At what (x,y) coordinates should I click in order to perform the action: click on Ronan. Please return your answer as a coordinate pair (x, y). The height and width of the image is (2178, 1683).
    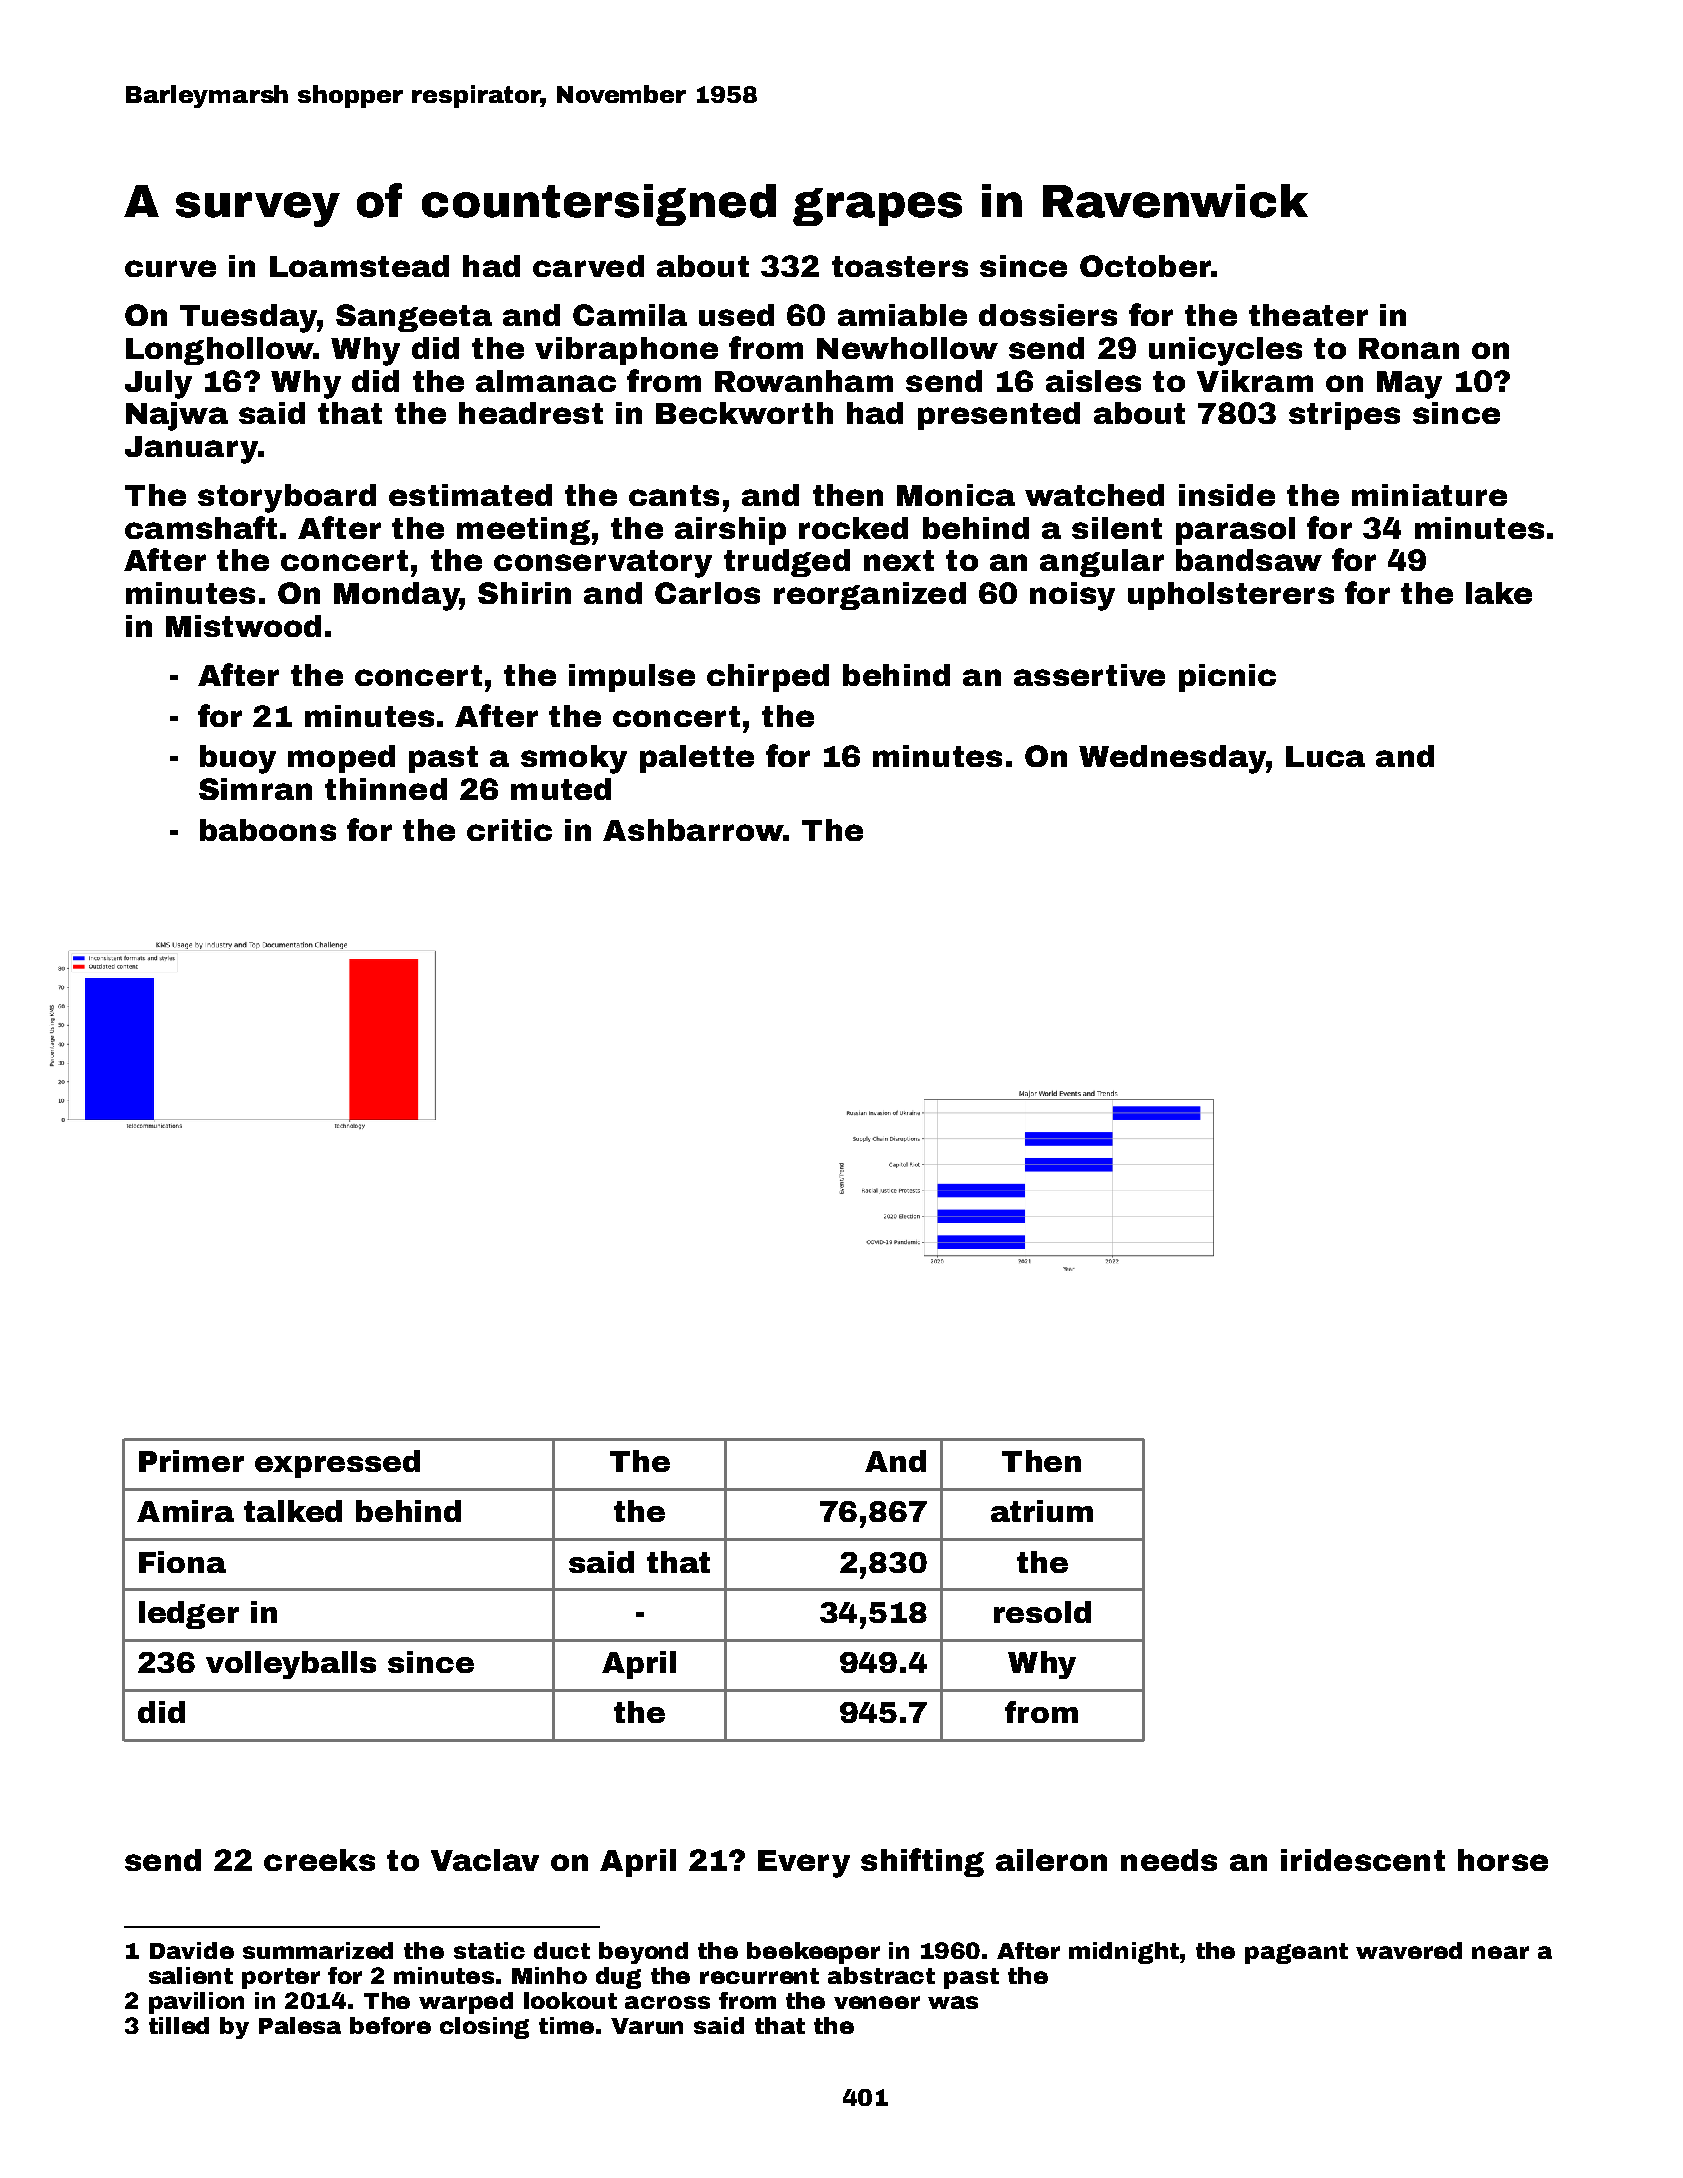
    Looking at the image, I should click on (1409, 348).
